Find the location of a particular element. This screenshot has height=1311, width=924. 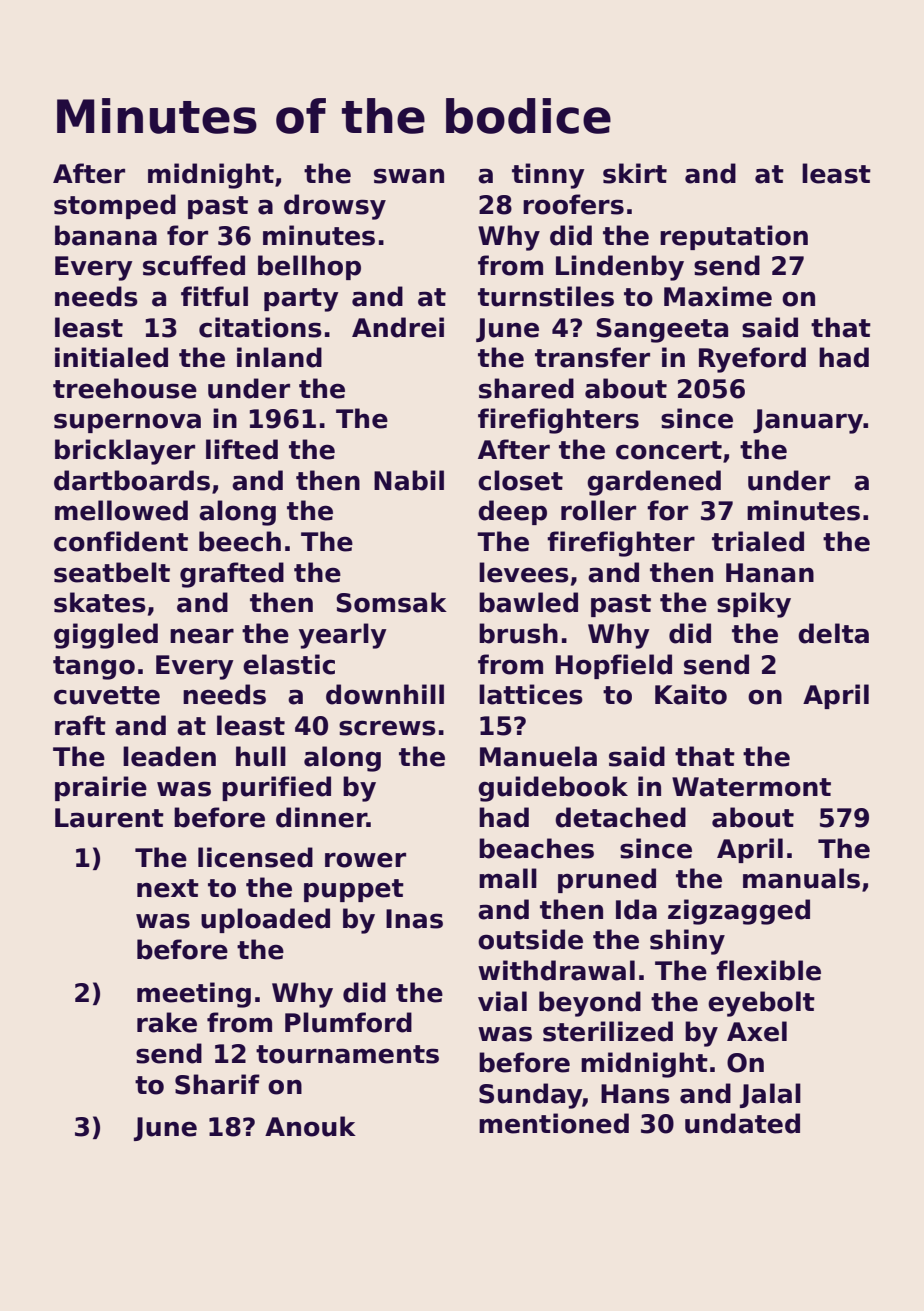

meeting is located at coordinates (194, 995).
